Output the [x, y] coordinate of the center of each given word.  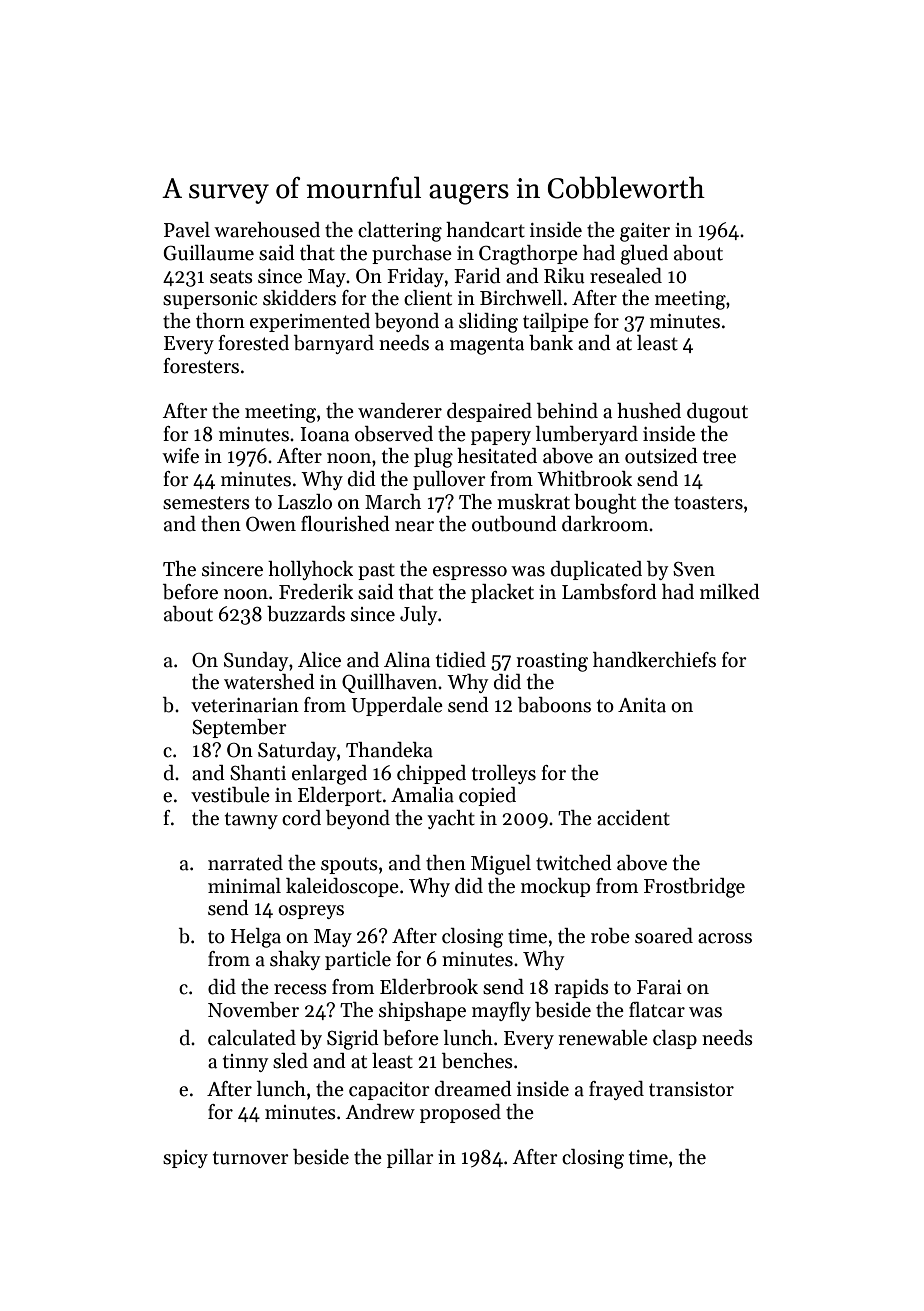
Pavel [187, 230]
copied [487, 796]
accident [633, 818]
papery [501, 438]
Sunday [256, 661]
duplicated [596, 570]
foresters [201, 366]
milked [730, 592]
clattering [400, 232]
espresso [470, 573]
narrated [245, 863]
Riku [564, 276]
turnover [251, 1158]
